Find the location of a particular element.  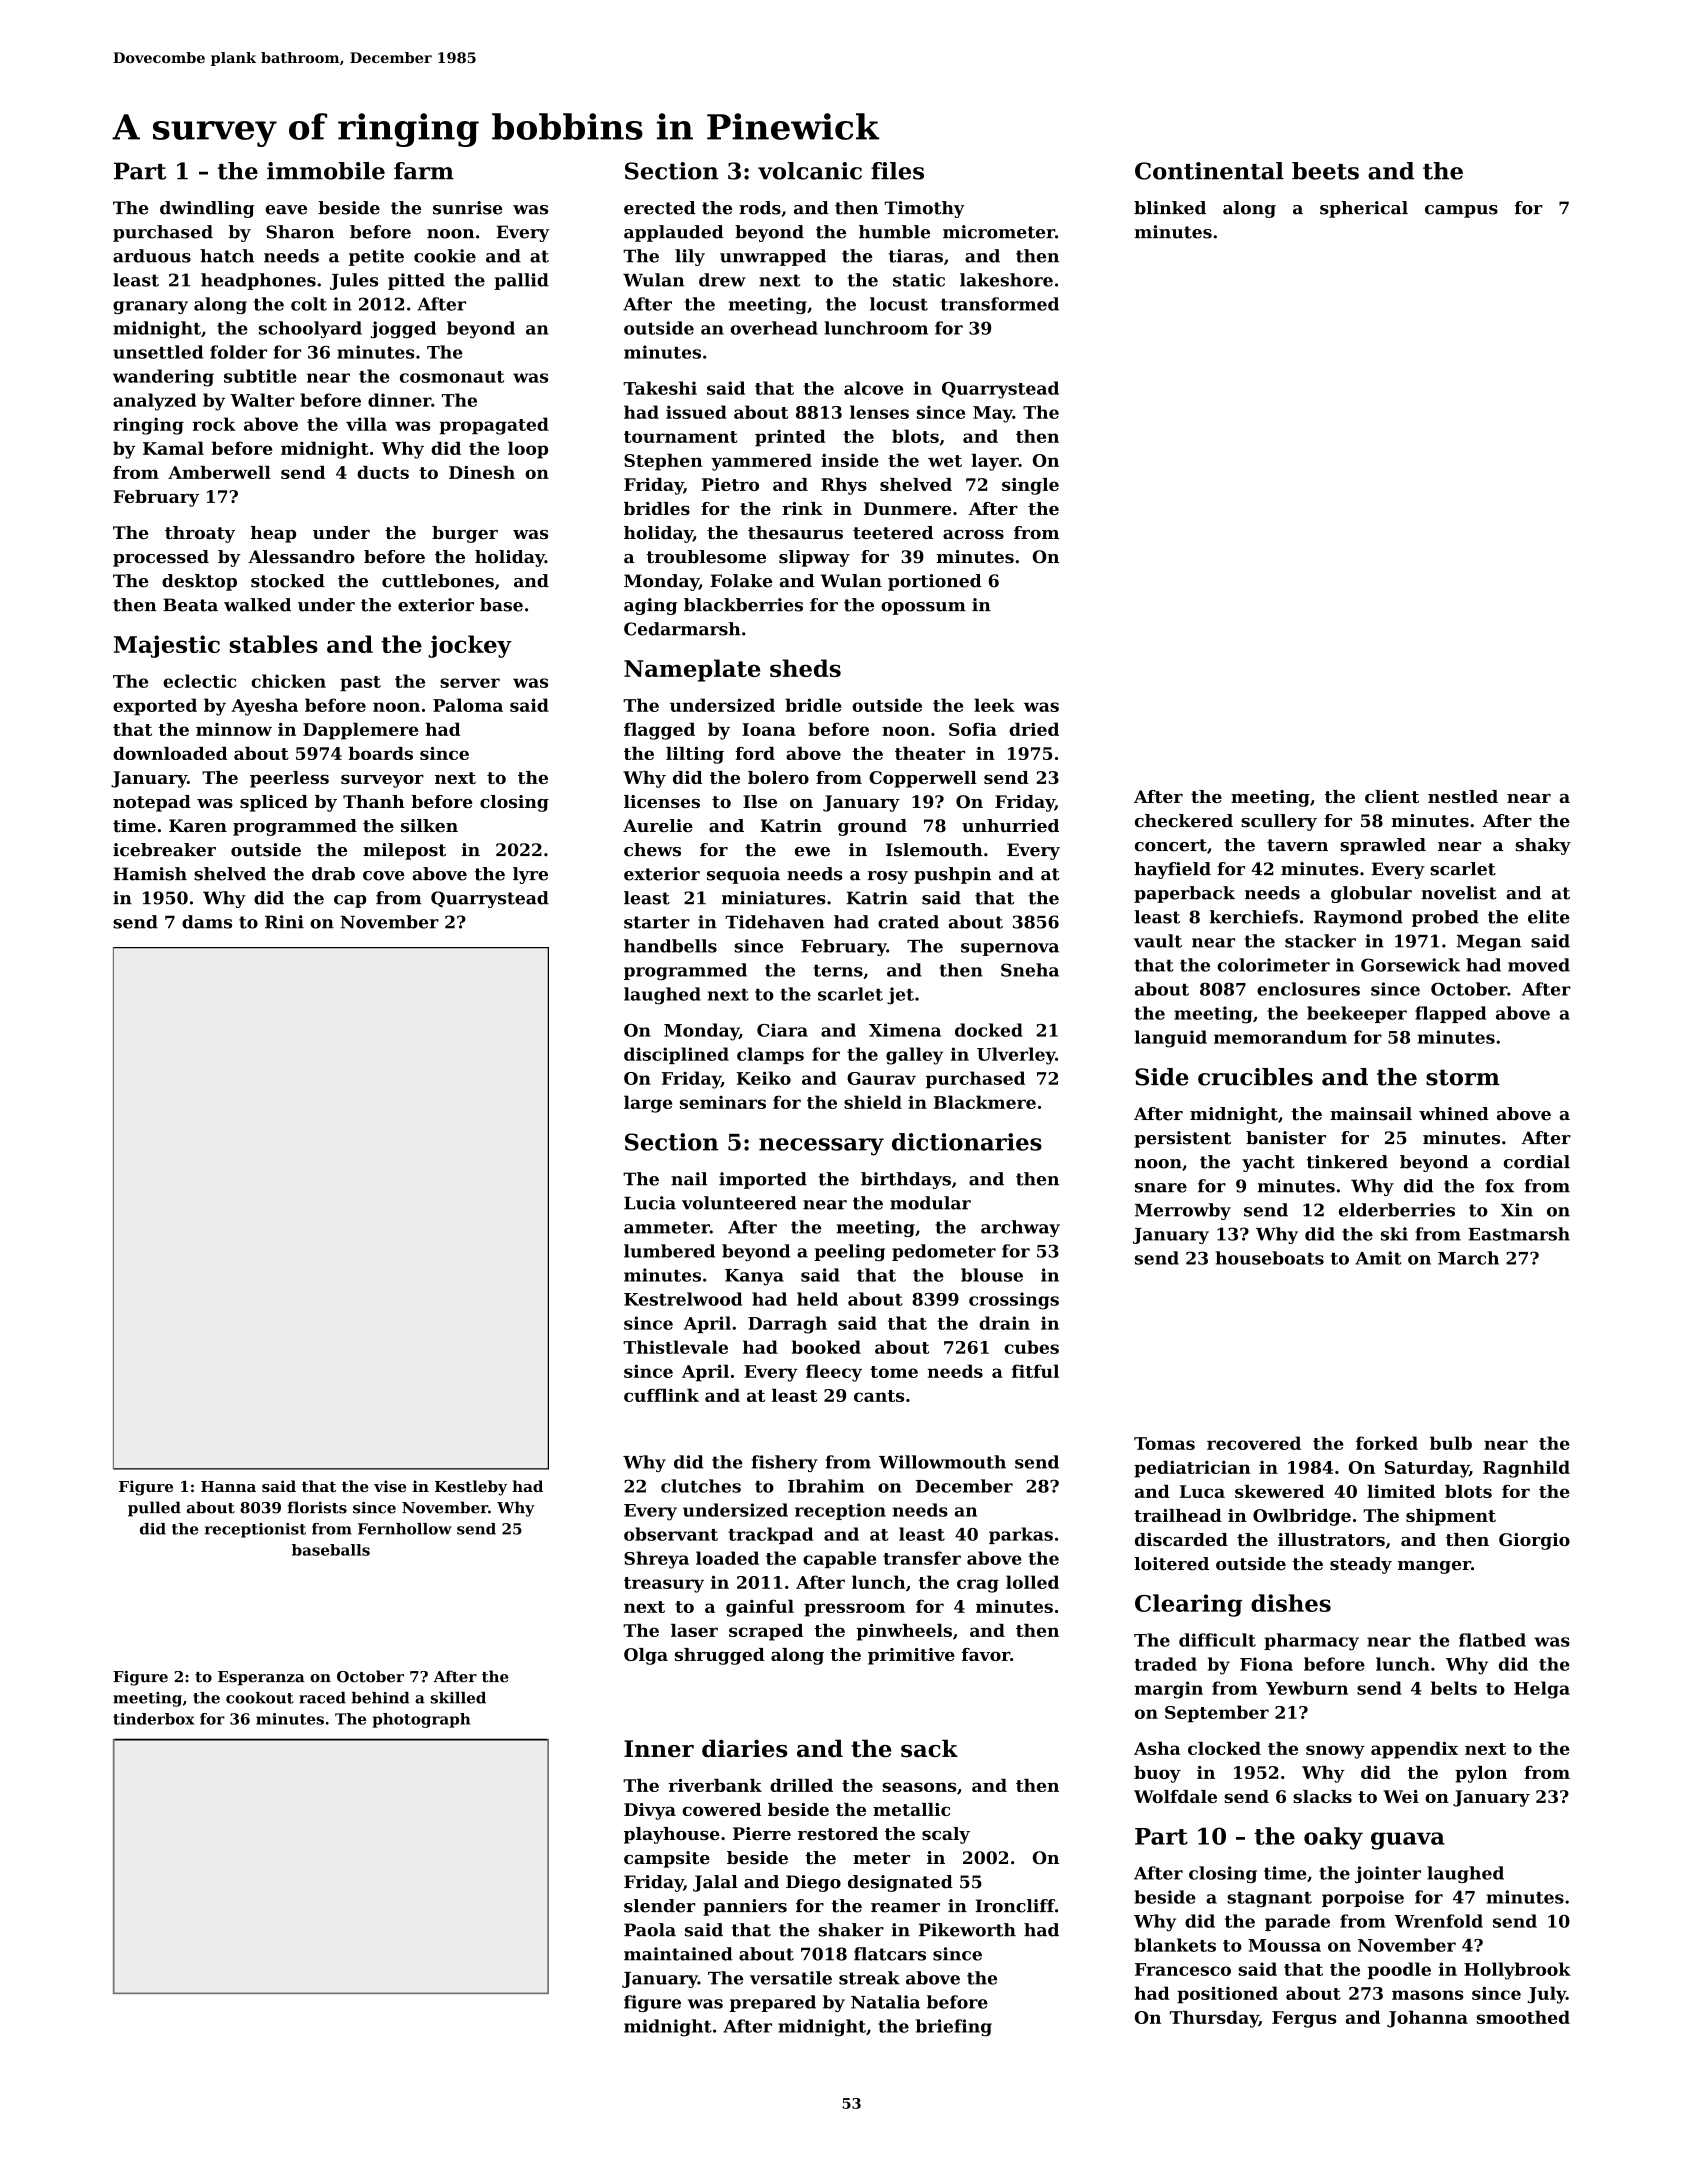

erected is located at coordinates (660, 208).
